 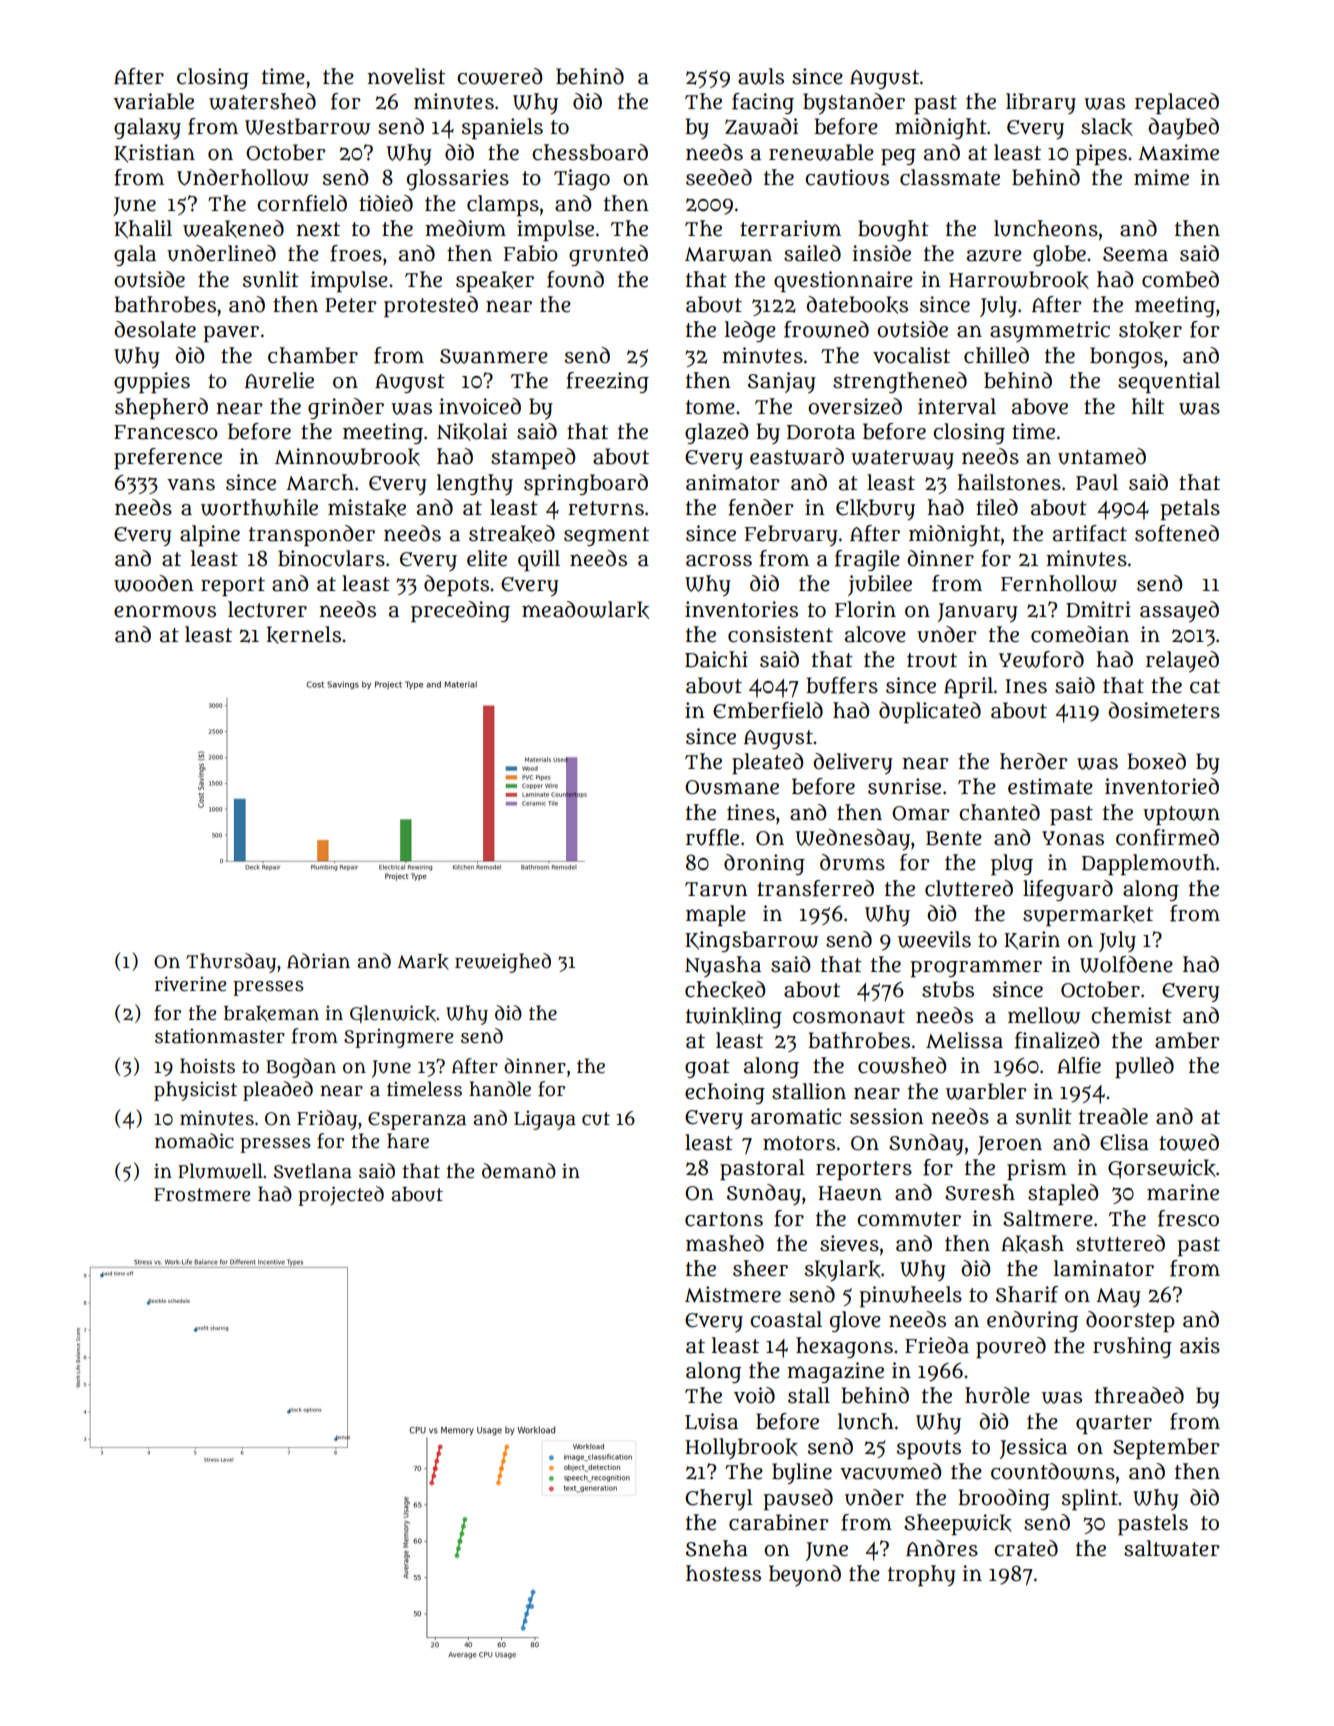 What do you see at coordinates (724, 1219) in the screenshot?
I see `cartons` at bounding box center [724, 1219].
